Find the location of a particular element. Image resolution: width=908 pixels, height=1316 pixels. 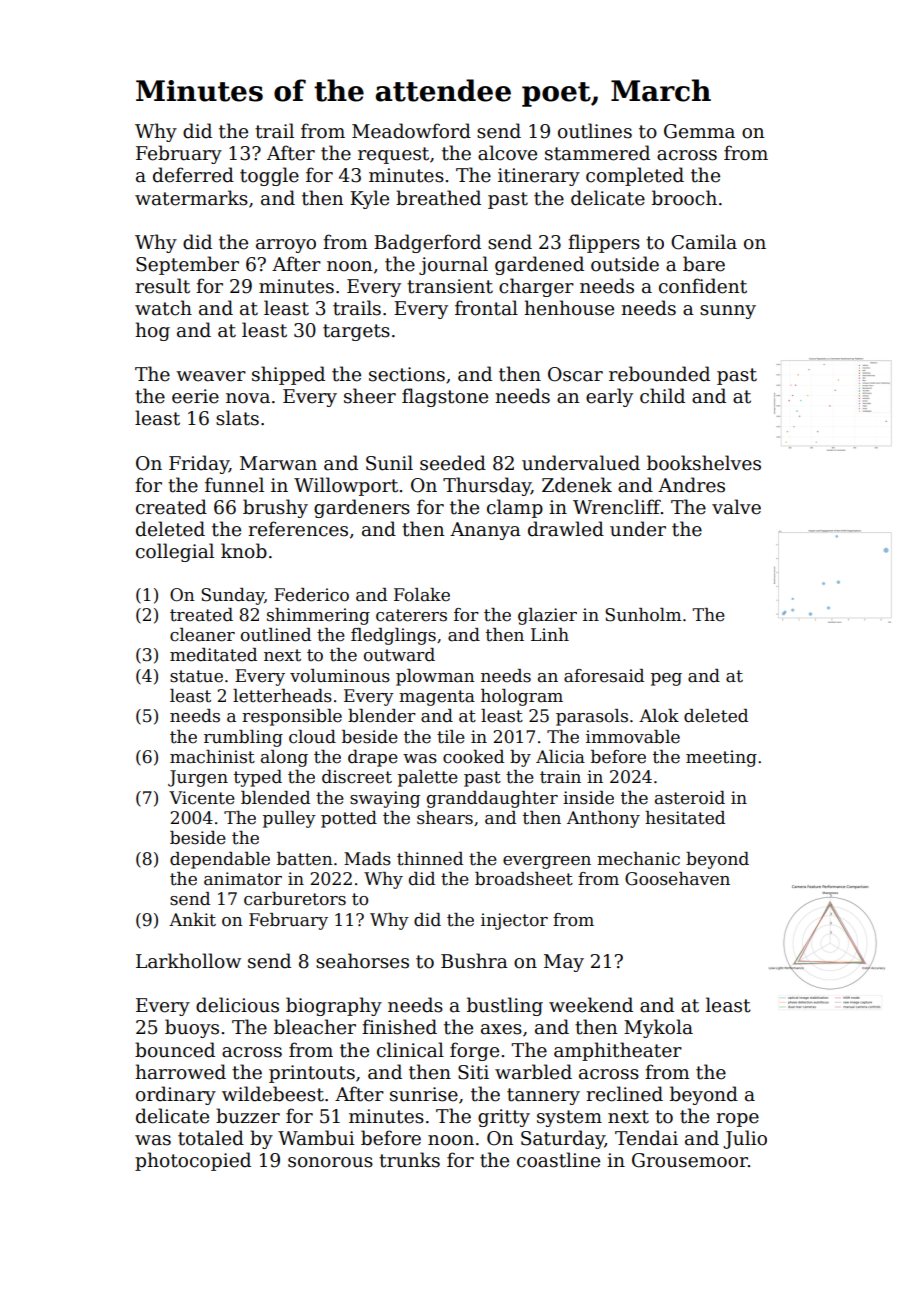

Mykola is located at coordinates (658, 1028).
